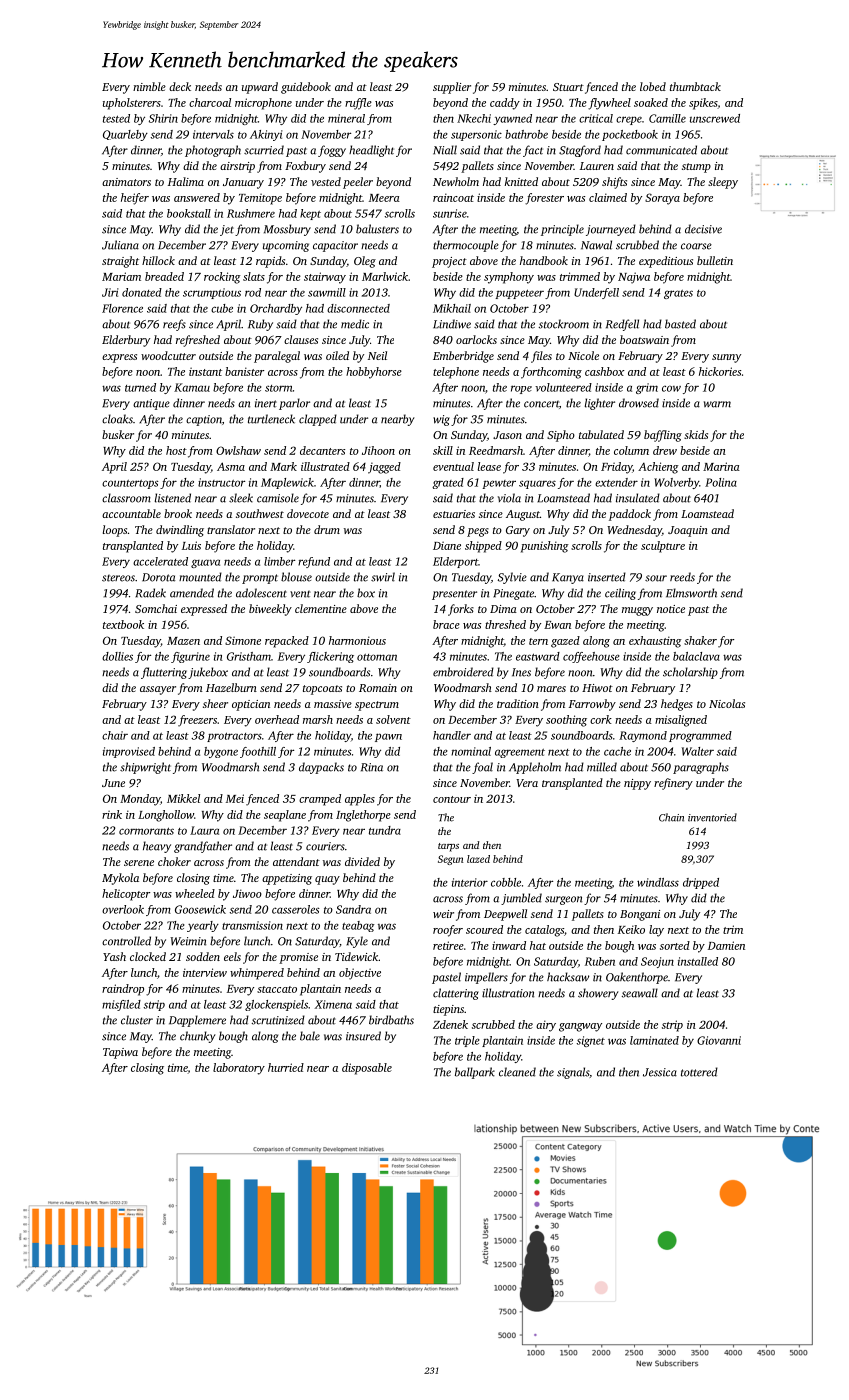 Image resolution: width=849 pixels, height=1400 pixels. Describe the element at coordinates (545, 547) in the screenshot. I see `punishing` at that location.
